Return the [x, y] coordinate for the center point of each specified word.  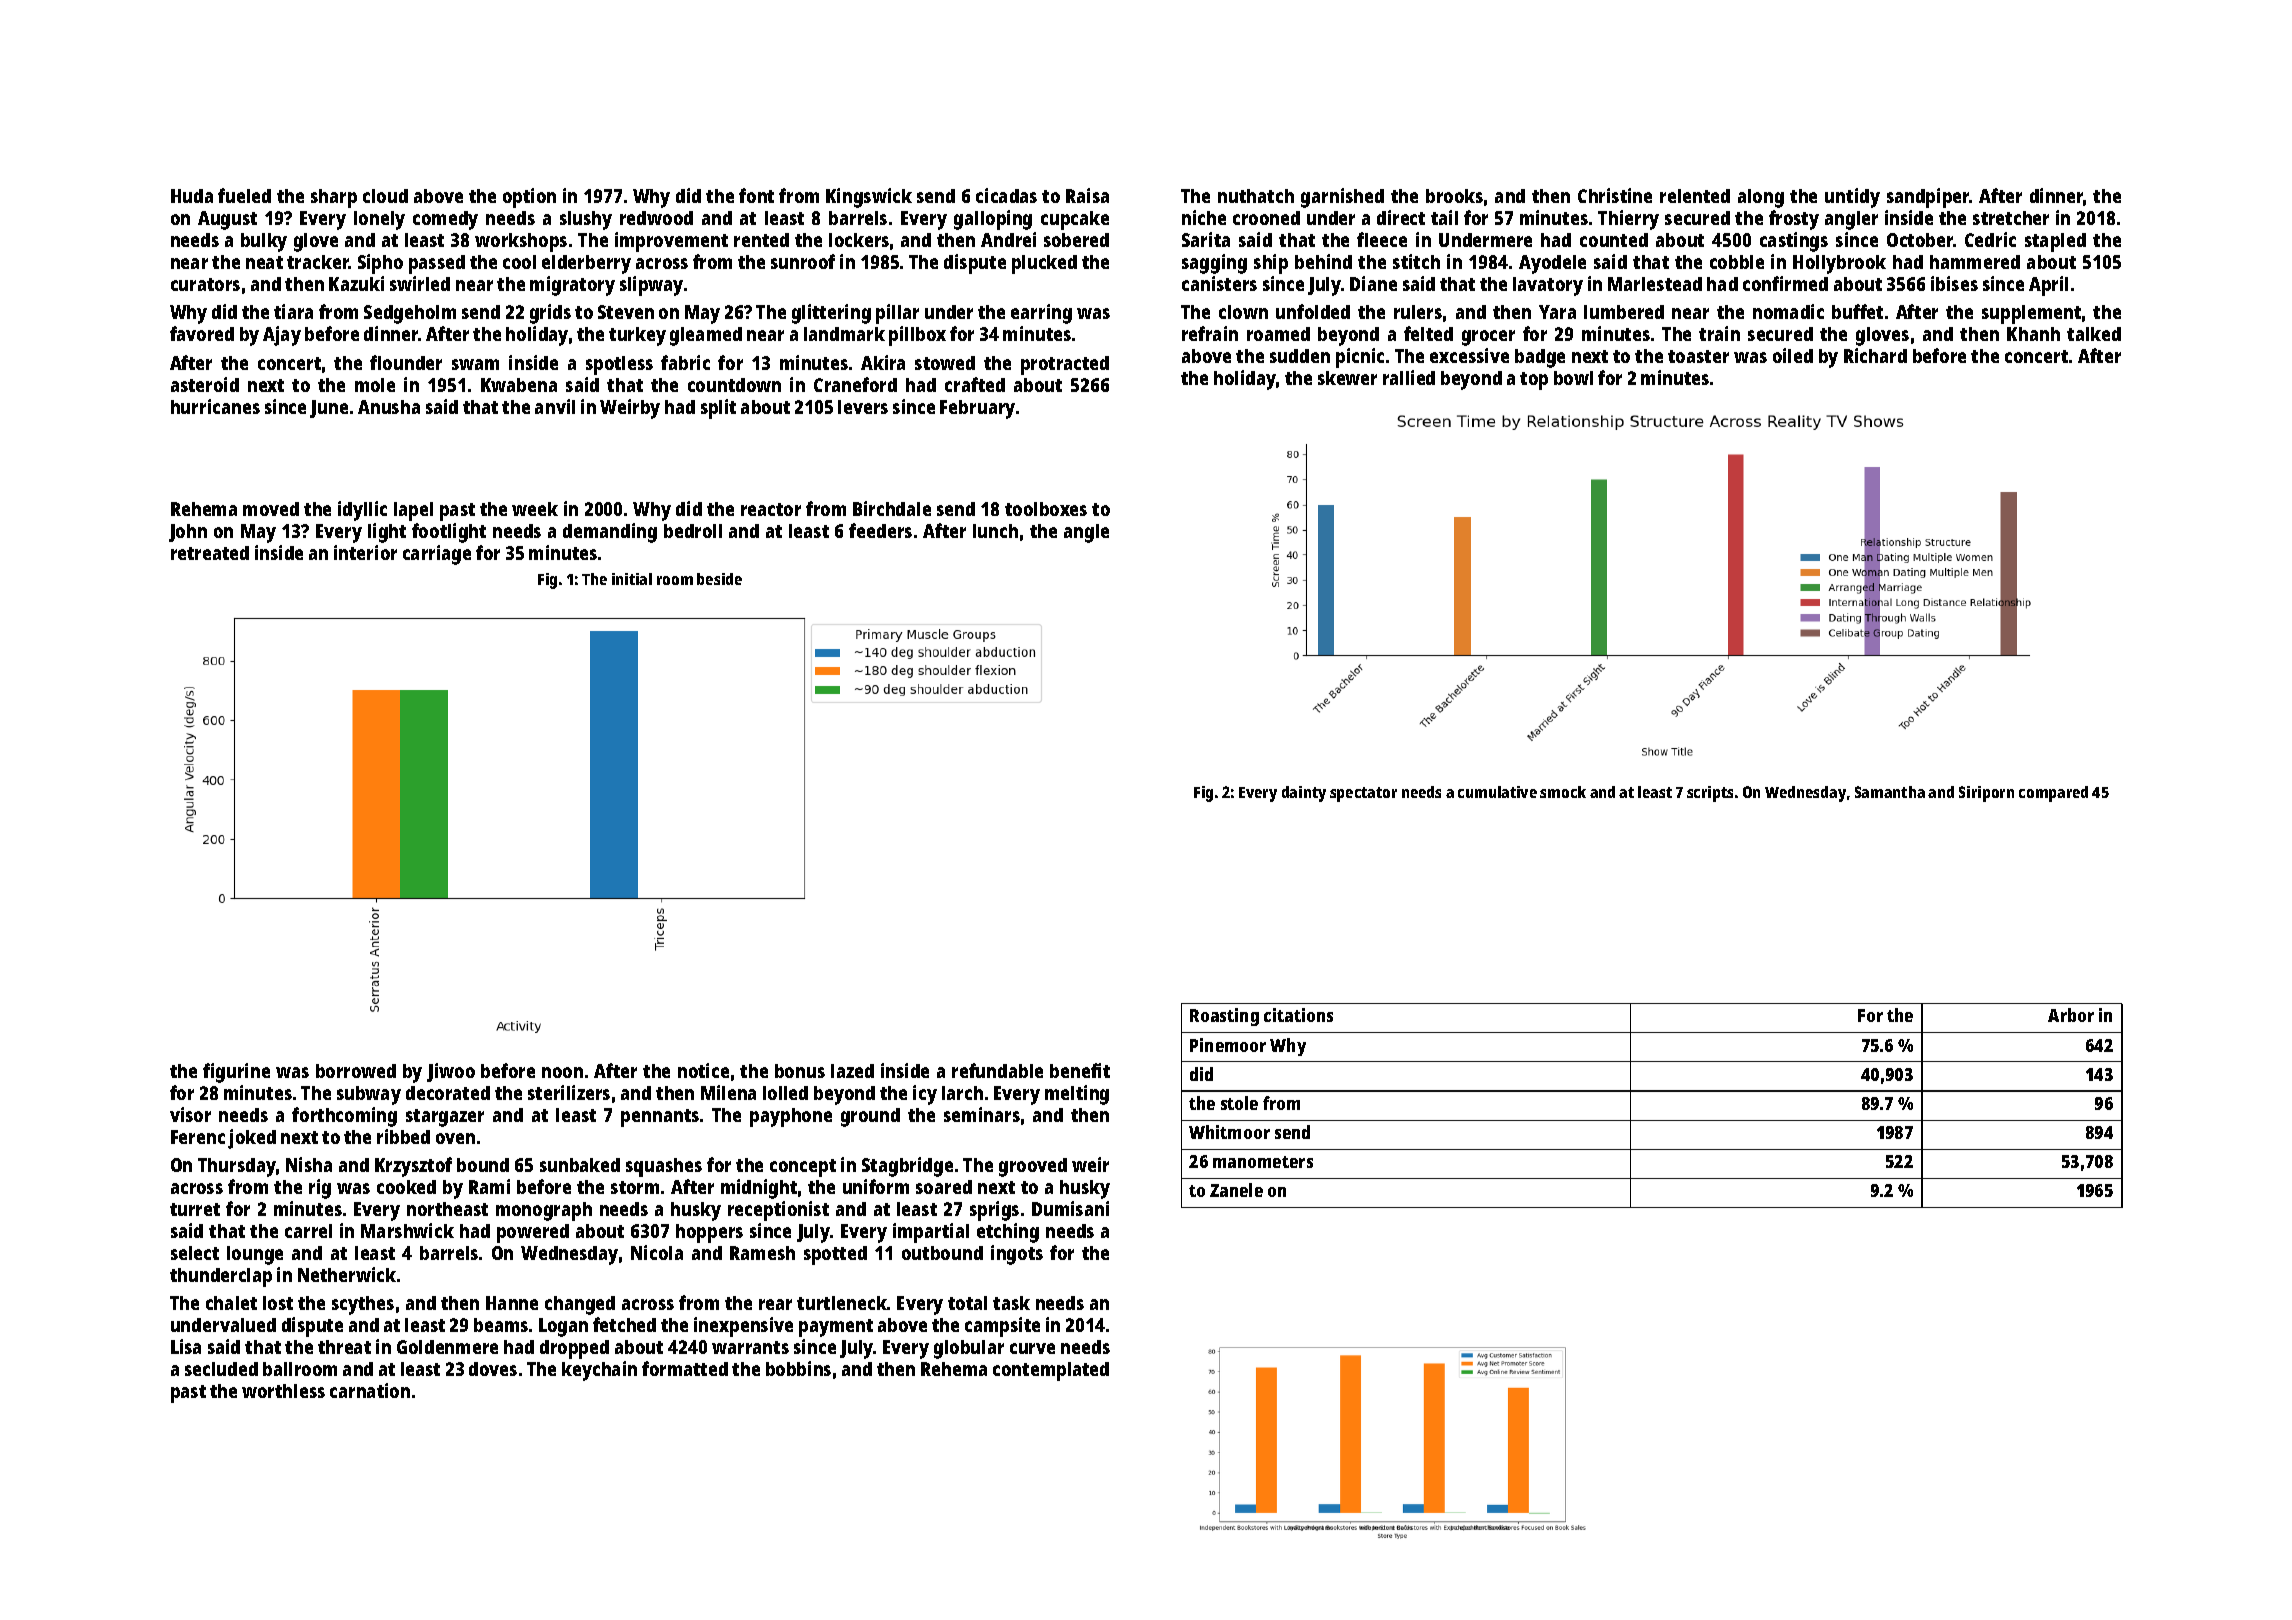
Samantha [1890, 792]
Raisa [1087, 195]
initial [632, 579]
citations [1298, 1015]
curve [1032, 1348]
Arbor [2071, 1015]
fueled [244, 195]
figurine [236, 1073]
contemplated [1051, 1371]
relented [1695, 196]
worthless [283, 1391]
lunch [995, 531]
